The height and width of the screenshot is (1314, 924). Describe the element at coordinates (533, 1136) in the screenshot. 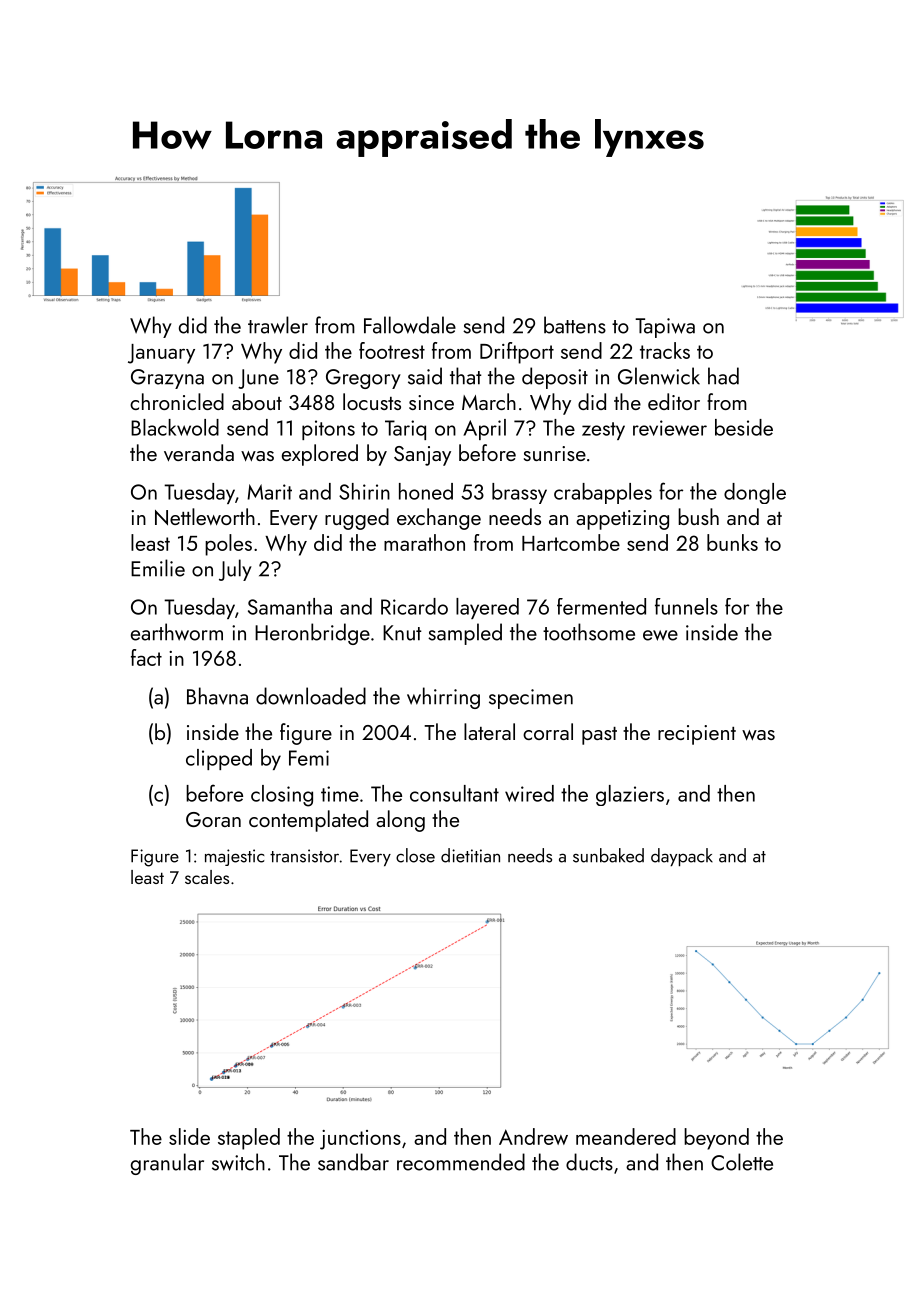

I see `Andrew` at that location.
